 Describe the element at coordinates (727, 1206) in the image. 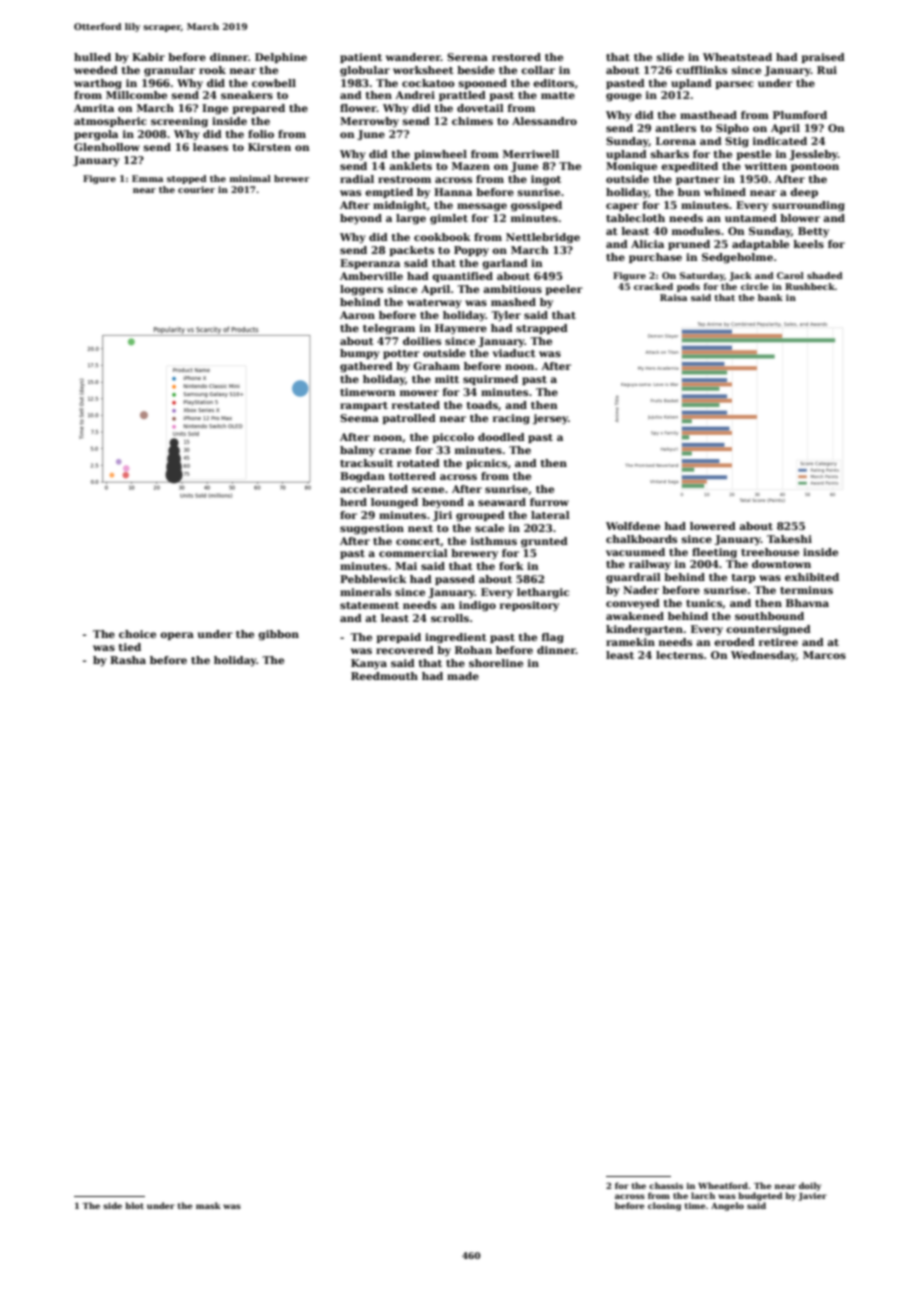

I see `Angelo` at that location.
